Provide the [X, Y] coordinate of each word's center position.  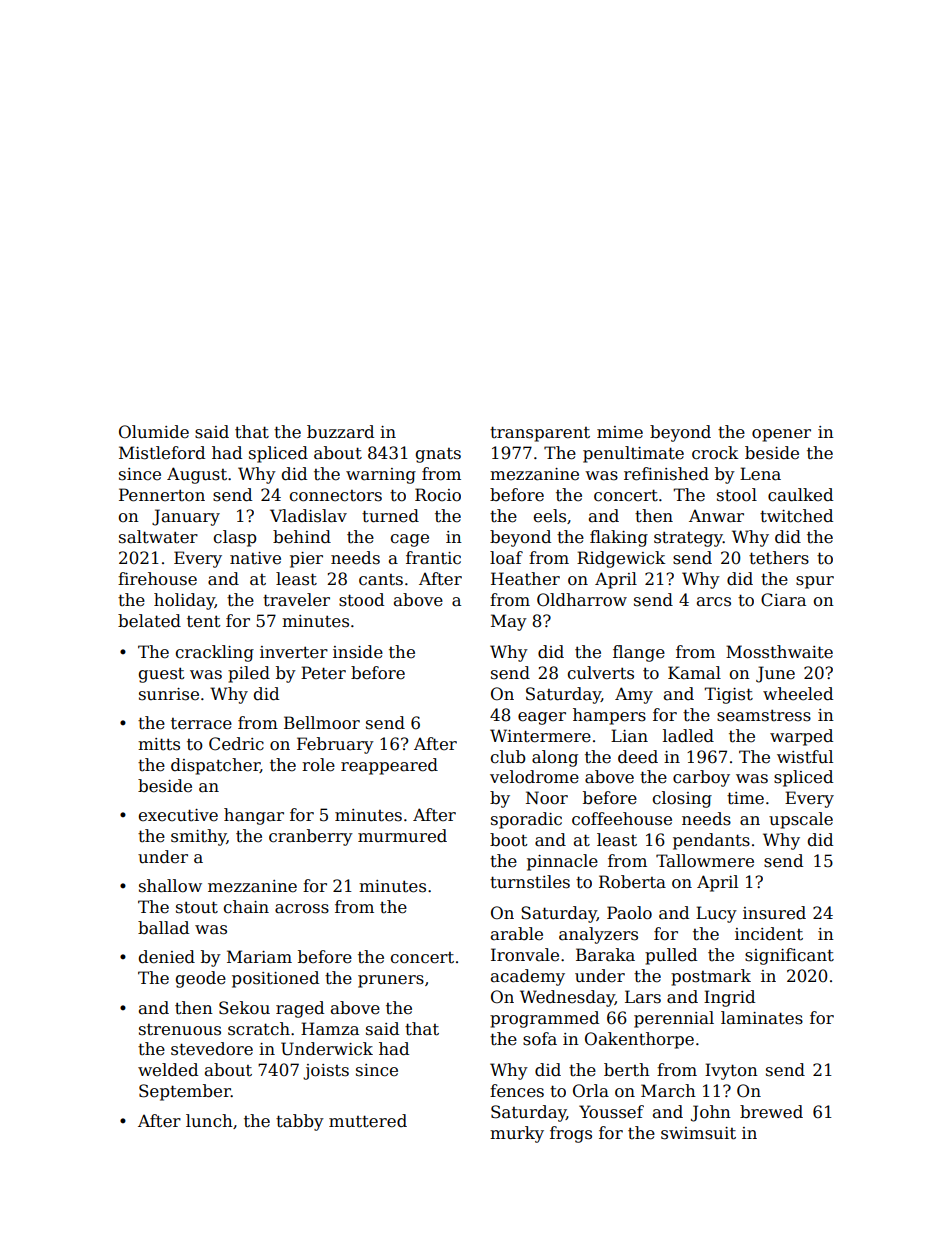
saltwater [158, 537]
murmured [402, 836]
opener [781, 435]
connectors [336, 496]
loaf [506, 558]
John [711, 1113]
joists [326, 1072]
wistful [805, 757]
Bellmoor [322, 723]
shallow [170, 886]
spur [815, 582]
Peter [323, 673]
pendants [711, 841]
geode [201, 979]
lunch [209, 1121]
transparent [540, 434]
